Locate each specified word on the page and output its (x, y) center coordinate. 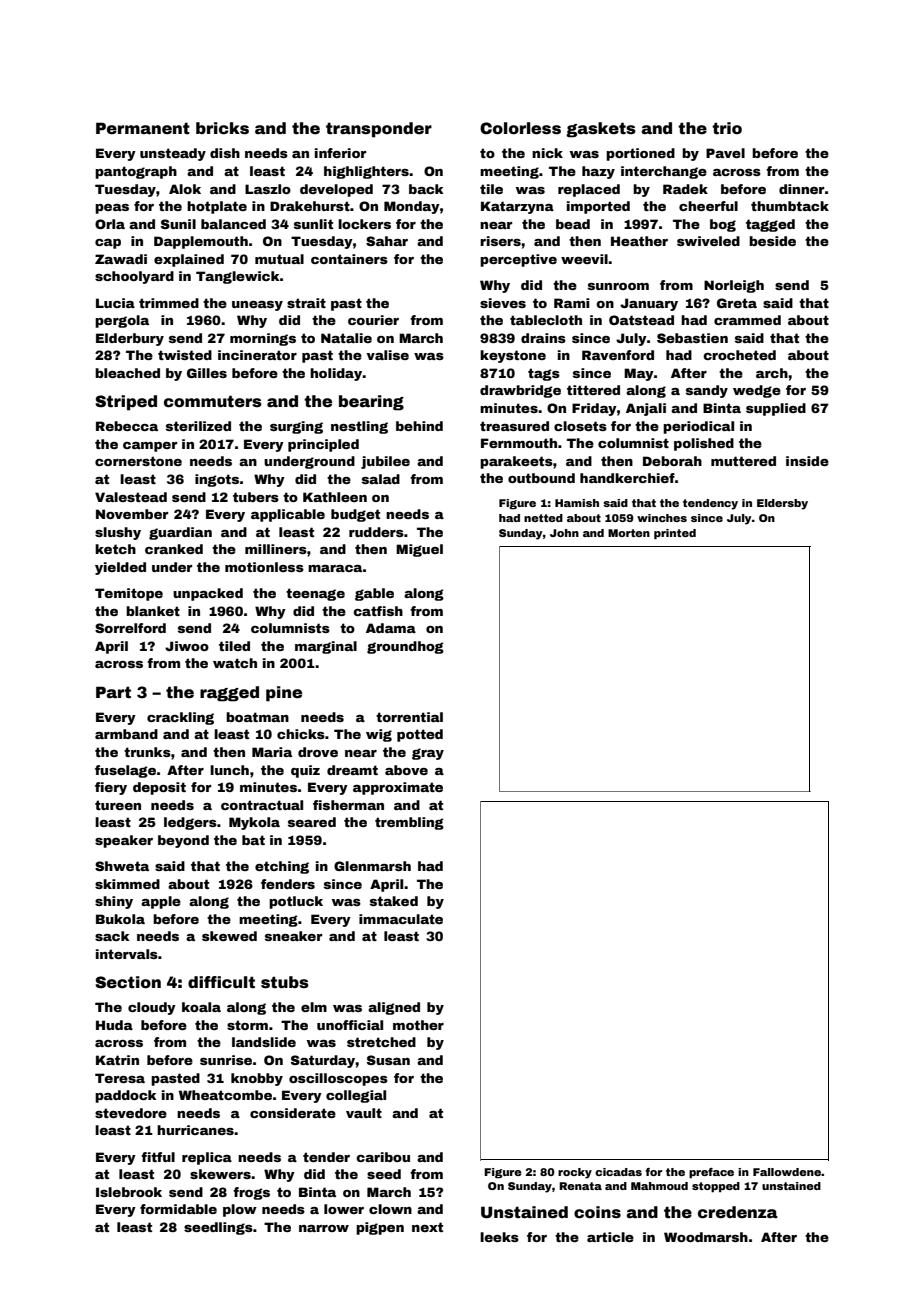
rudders (376, 532)
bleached (127, 373)
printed (675, 534)
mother (418, 1025)
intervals (127, 954)
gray (428, 754)
